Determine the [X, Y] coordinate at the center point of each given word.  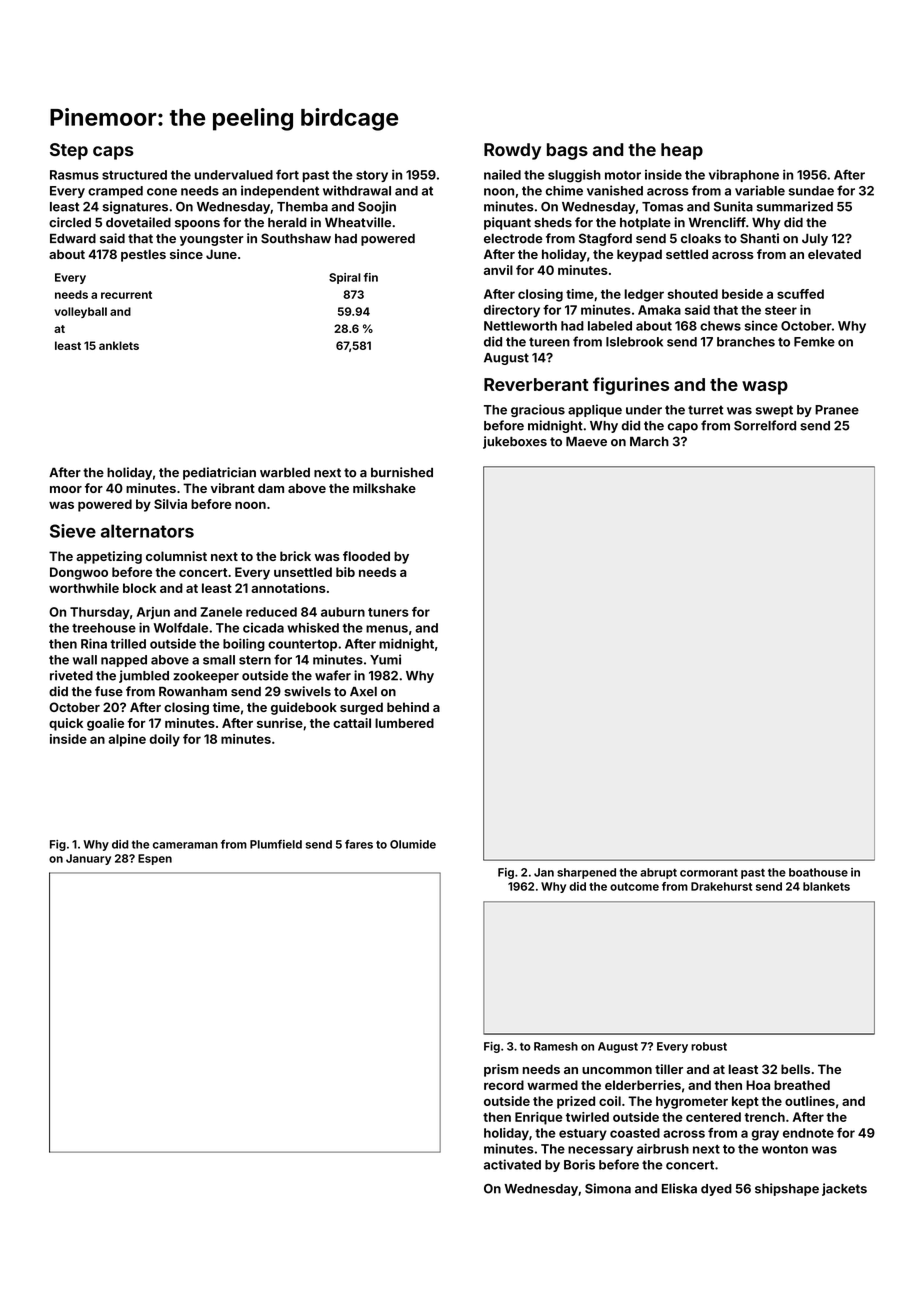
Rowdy [512, 151]
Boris [579, 1164]
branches [746, 342]
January [88, 859]
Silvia [170, 504]
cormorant [709, 872]
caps [113, 153]
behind [408, 707]
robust [709, 1046]
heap [682, 151]
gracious [538, 410]
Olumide [413, 844]
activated [512, 1164]
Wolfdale [180, 627]
